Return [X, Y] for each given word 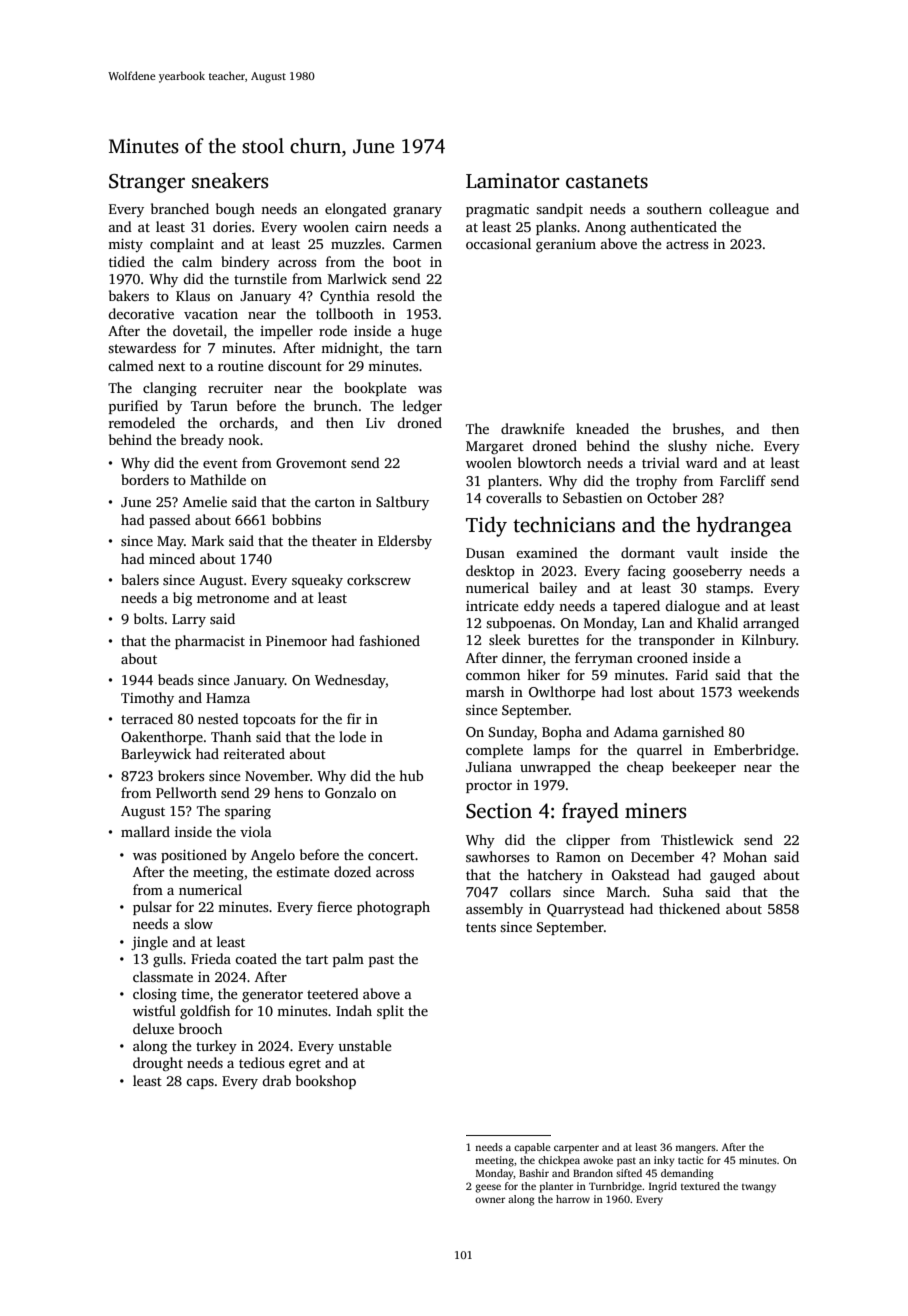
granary [417, 212]
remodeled [142, 422]
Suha [678, 891]
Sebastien [592, 497]
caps [200, 1084]
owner [490, 1200]
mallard [145, 831]
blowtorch [549, 462]
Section [499, 811]
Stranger [147, 183]
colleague [739, 210]
